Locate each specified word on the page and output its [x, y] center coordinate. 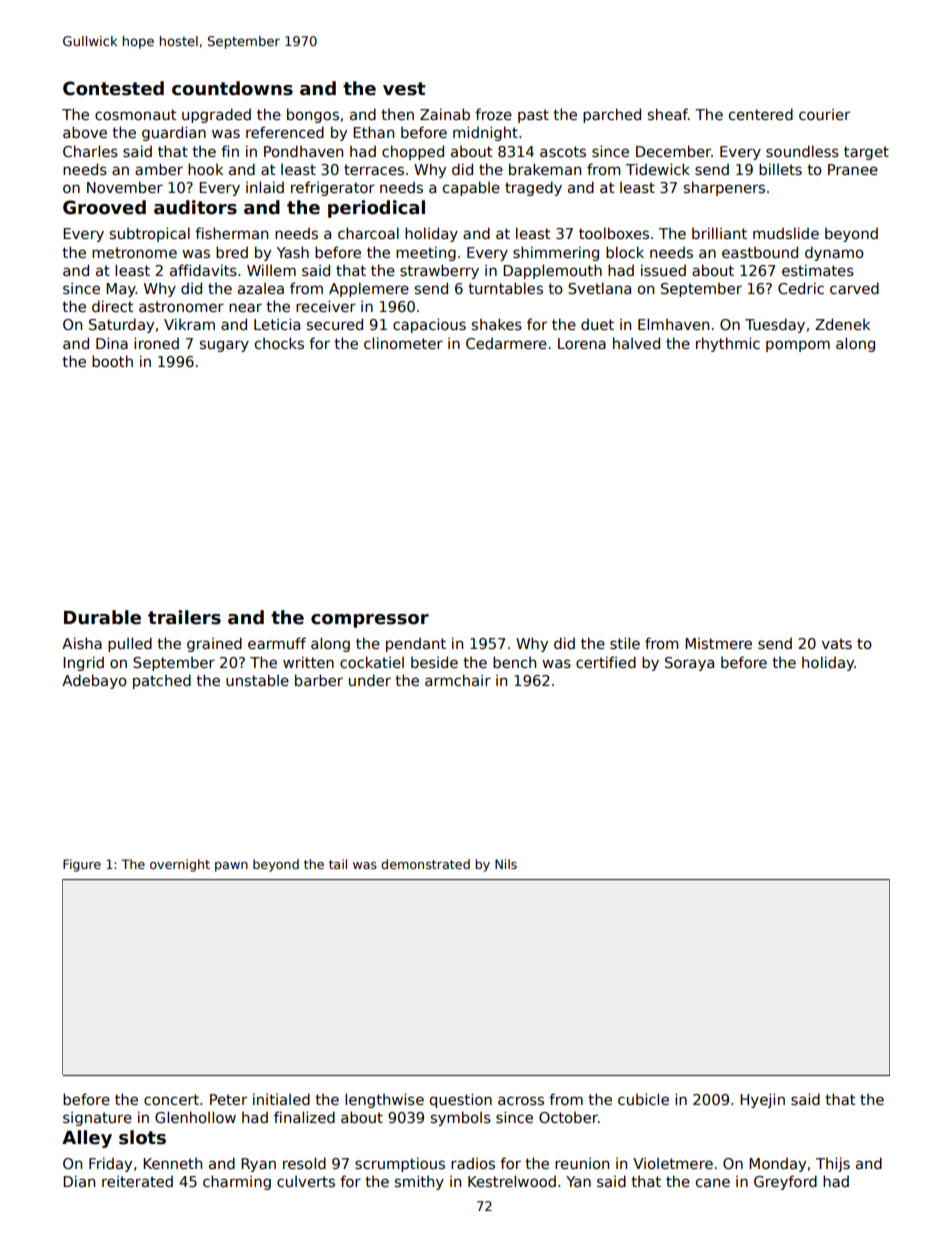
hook [205, 169]
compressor [370, 621]
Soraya [689, 664]
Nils [506, 864]
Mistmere [718, 643]
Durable [102, 617]
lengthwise [384, 1100]
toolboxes [614, 233]
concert [171, 1099]
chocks [279, 343]
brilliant [719, 233]
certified [606, 662]
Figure [82, 865]
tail [338, 864]
